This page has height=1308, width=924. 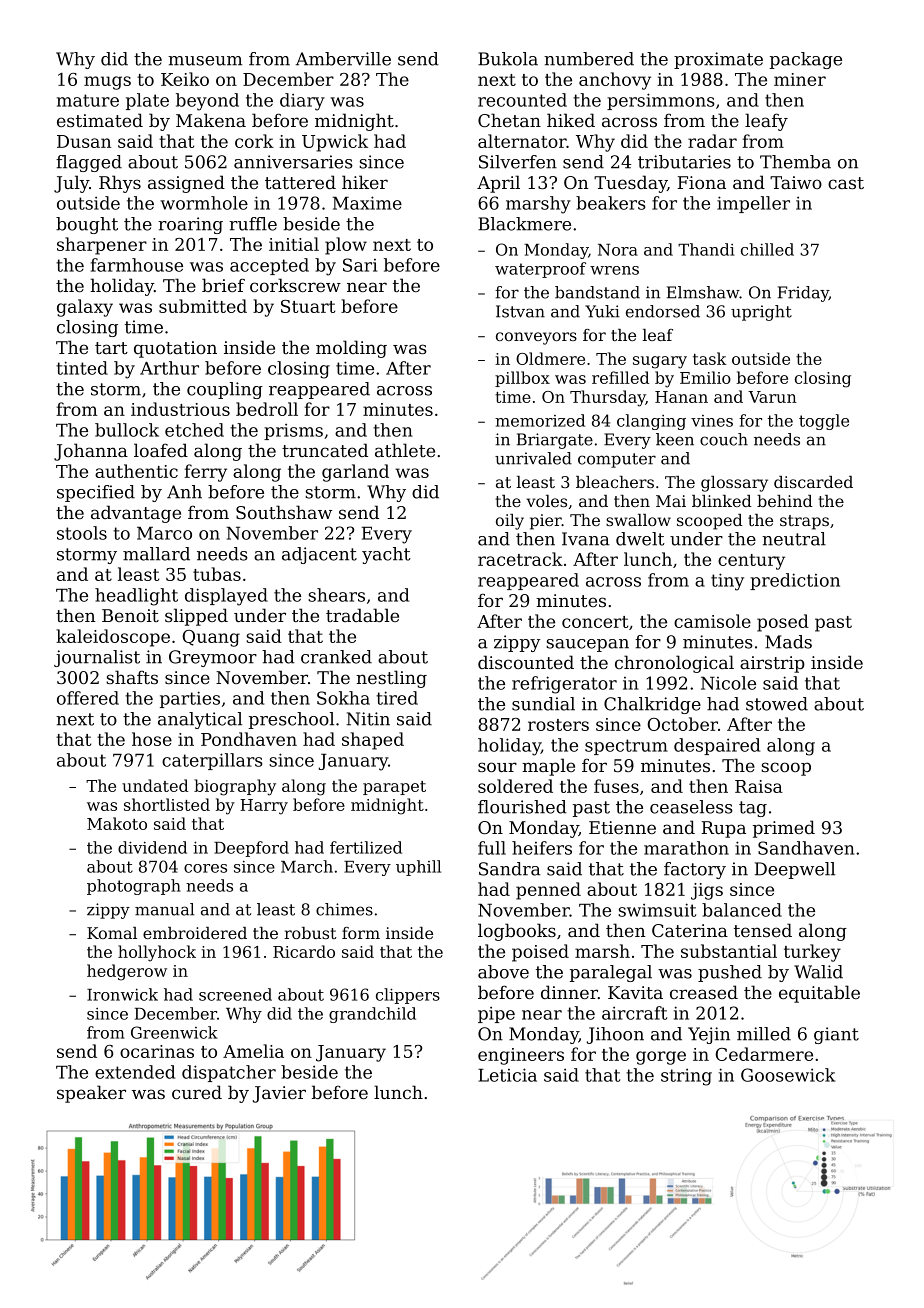 What do you see at coordinates (788, 1075) in the page?
I see `Goosewick` at bounding box center [788, 1075].
